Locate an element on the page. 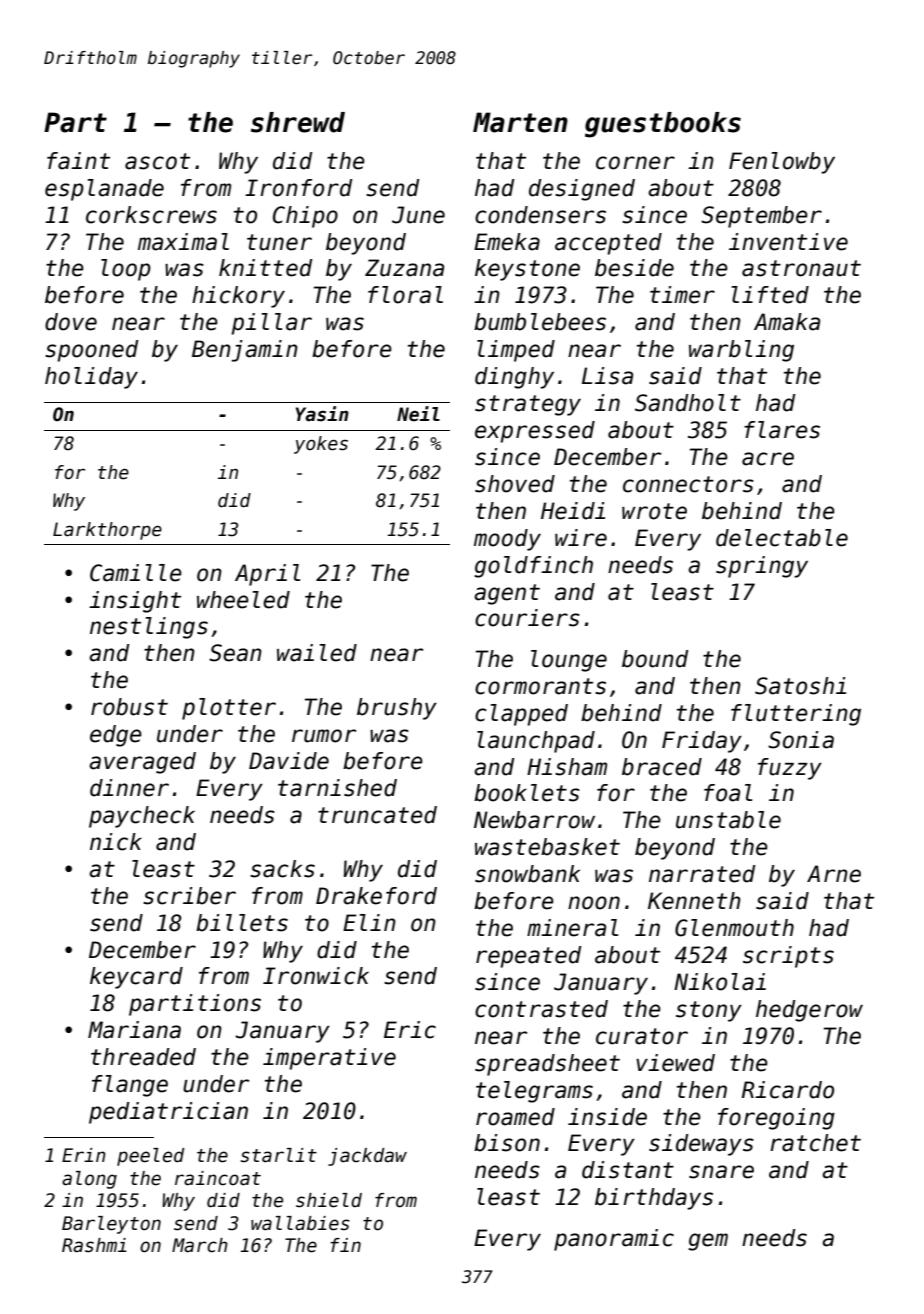 The image size is (924, 1314). nick is located at coordinates (116, 842).
